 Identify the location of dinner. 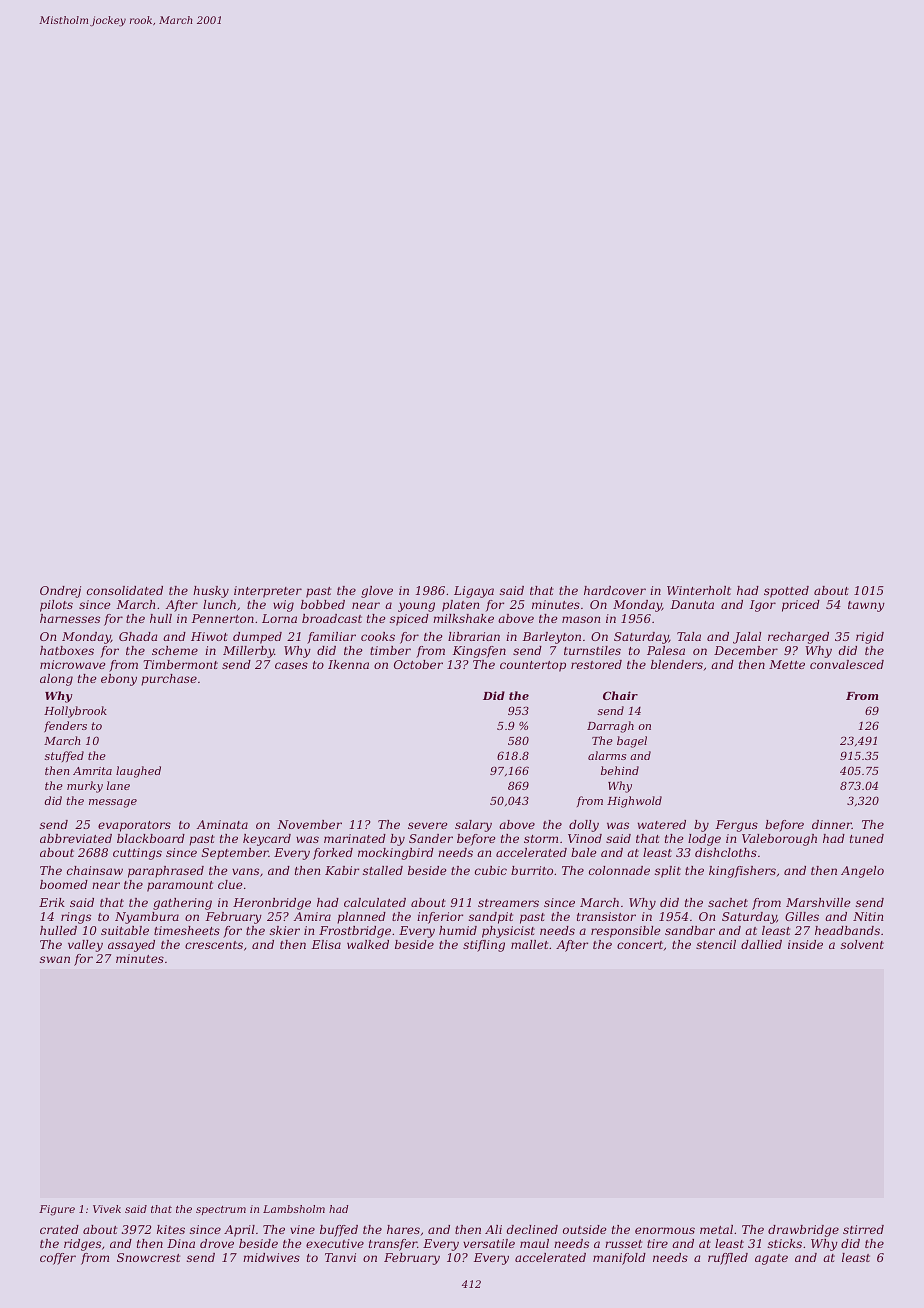
(832, 824).
